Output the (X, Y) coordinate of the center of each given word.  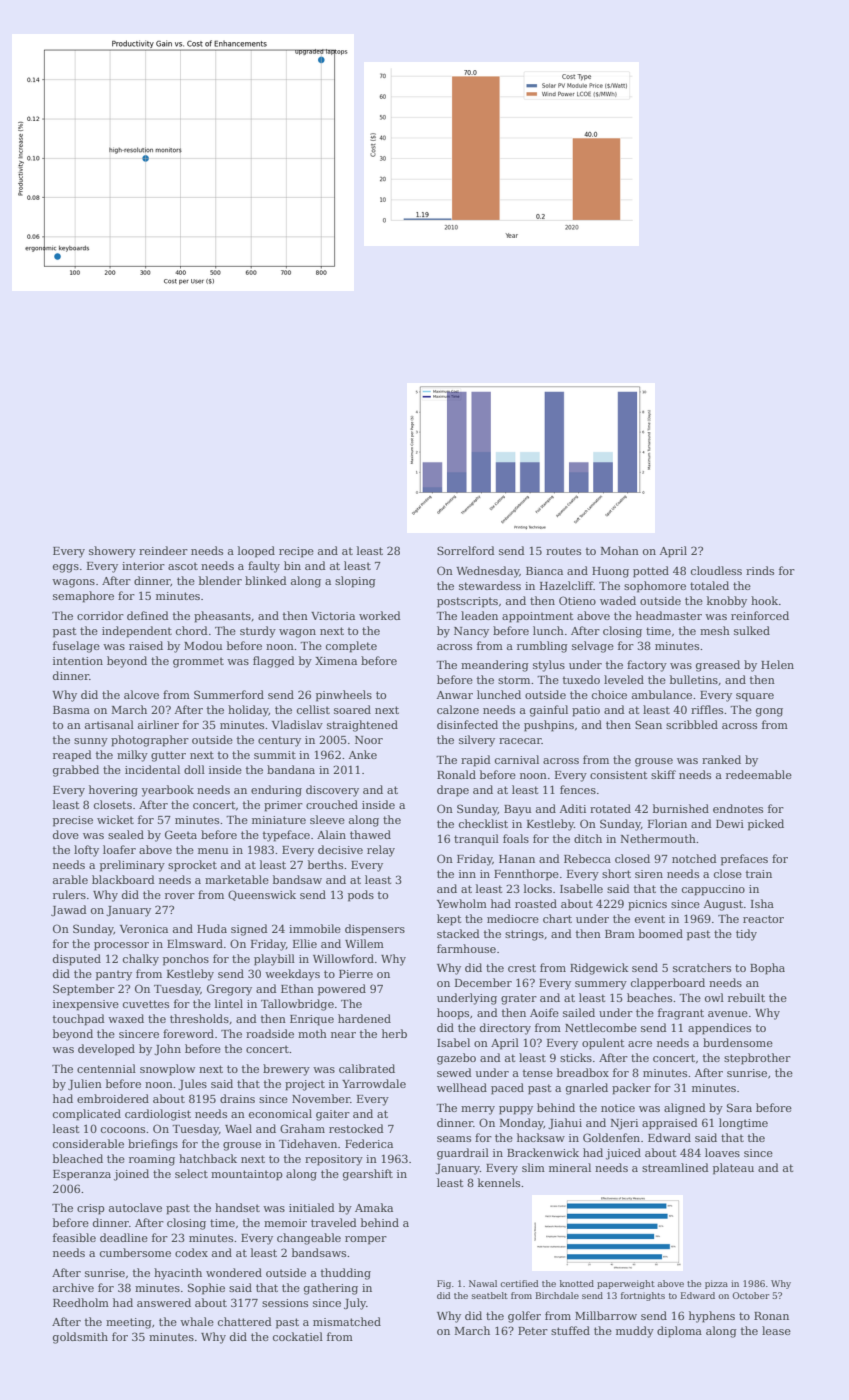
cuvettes (146, 1004)
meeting (129, 1323)
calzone (458, 709)
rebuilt (746, 997)
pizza (716, 1284)
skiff (663, 774)
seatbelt (490, 1295)
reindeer (163, 550)
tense (538, 1073)
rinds (760, 570)
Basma (71, 710)
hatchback (208, 1158)
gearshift (368, 1175)
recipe (296, 552)
